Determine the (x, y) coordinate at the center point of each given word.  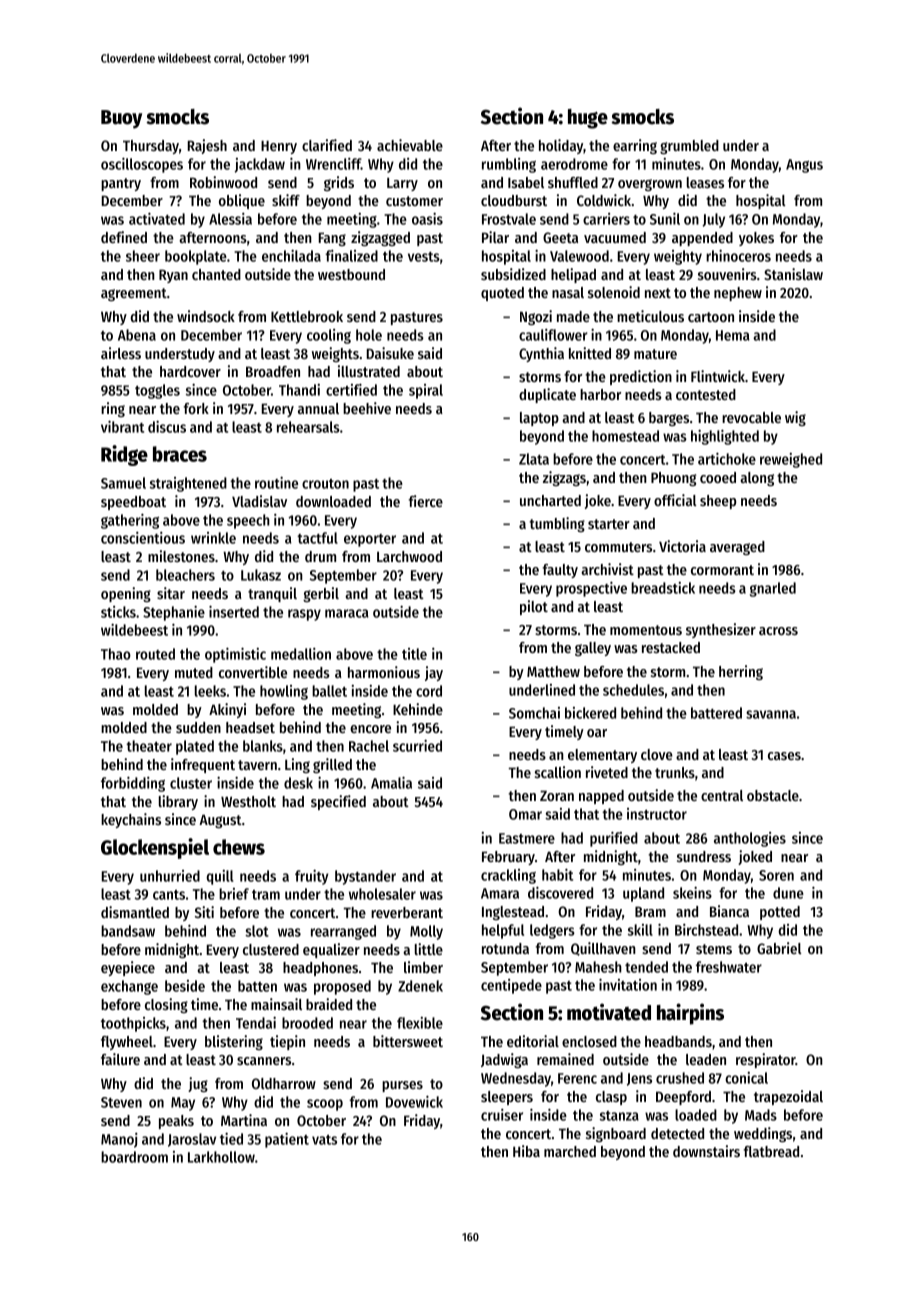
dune (788, 893)
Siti (204, 912)
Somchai (534, 713)
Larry (402, 184)
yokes (756, 239)
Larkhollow (221, 1157)
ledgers (552, 931)
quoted (502, 294)
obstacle (773, 795)
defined (124, 237)
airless (121, 353)
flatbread (771, 1151)
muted (194, 672)
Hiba (526, 1151)
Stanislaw (793, 274)
